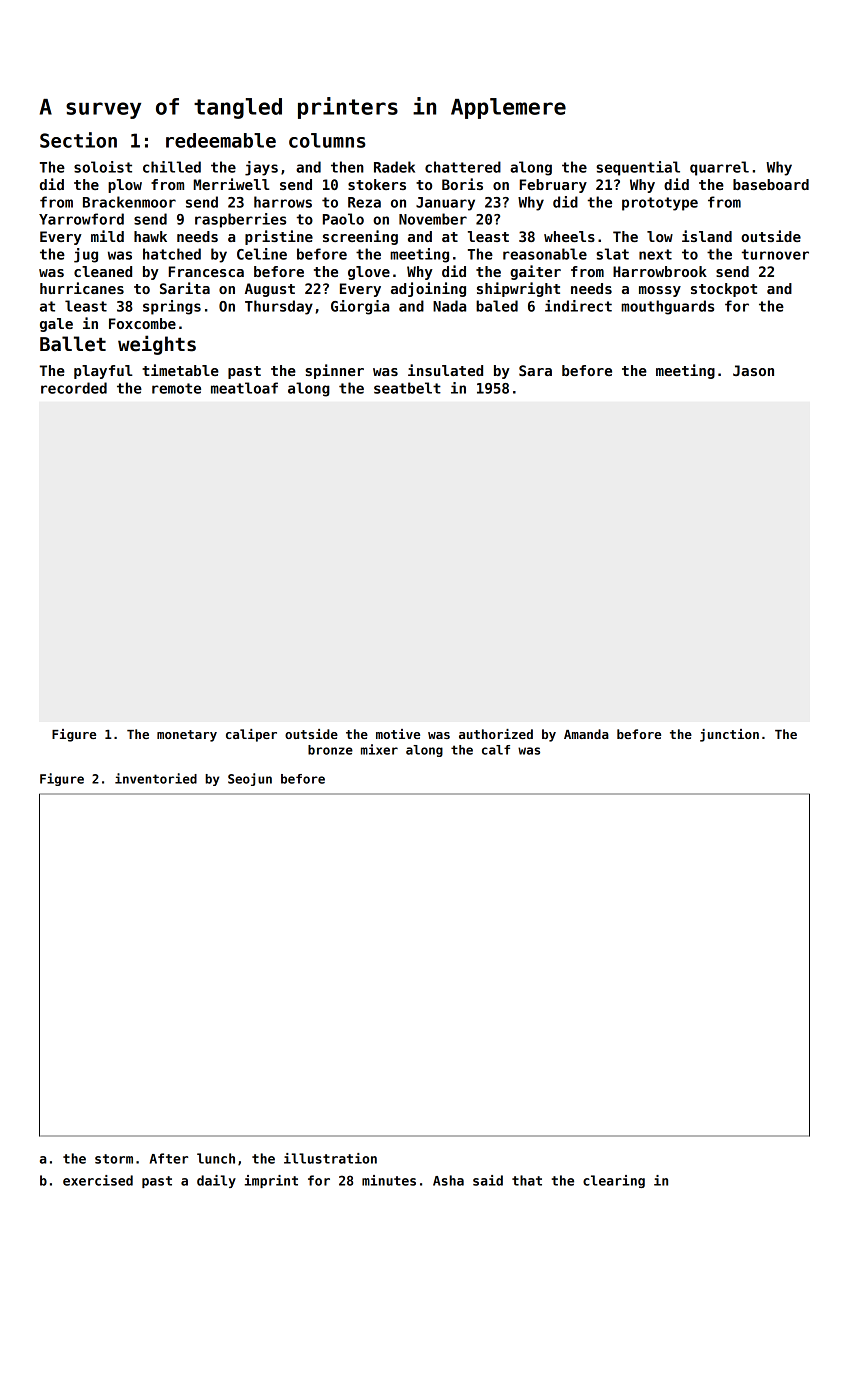  What do you see at coordinates (187, 736) in the screenshot?
I see `monetary` at bounding box center [187, 736].
